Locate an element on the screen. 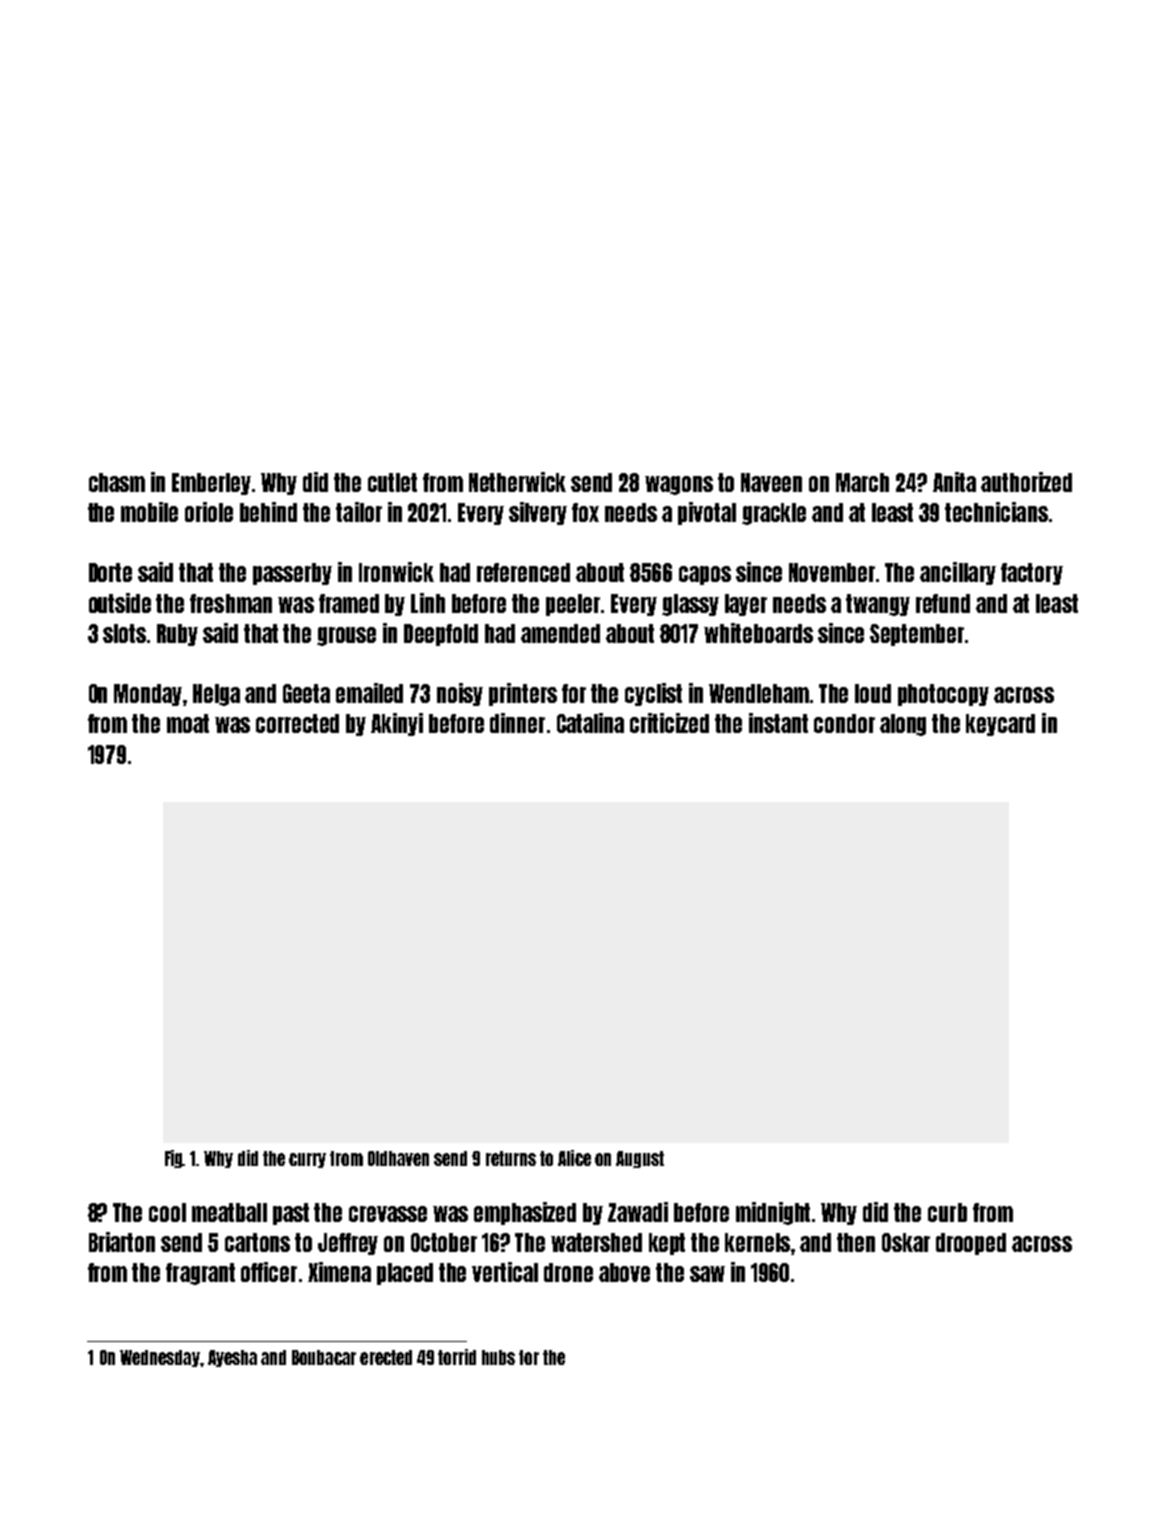 The image size is (1173, 1518). chasm is located at coordinates (117, 482).
